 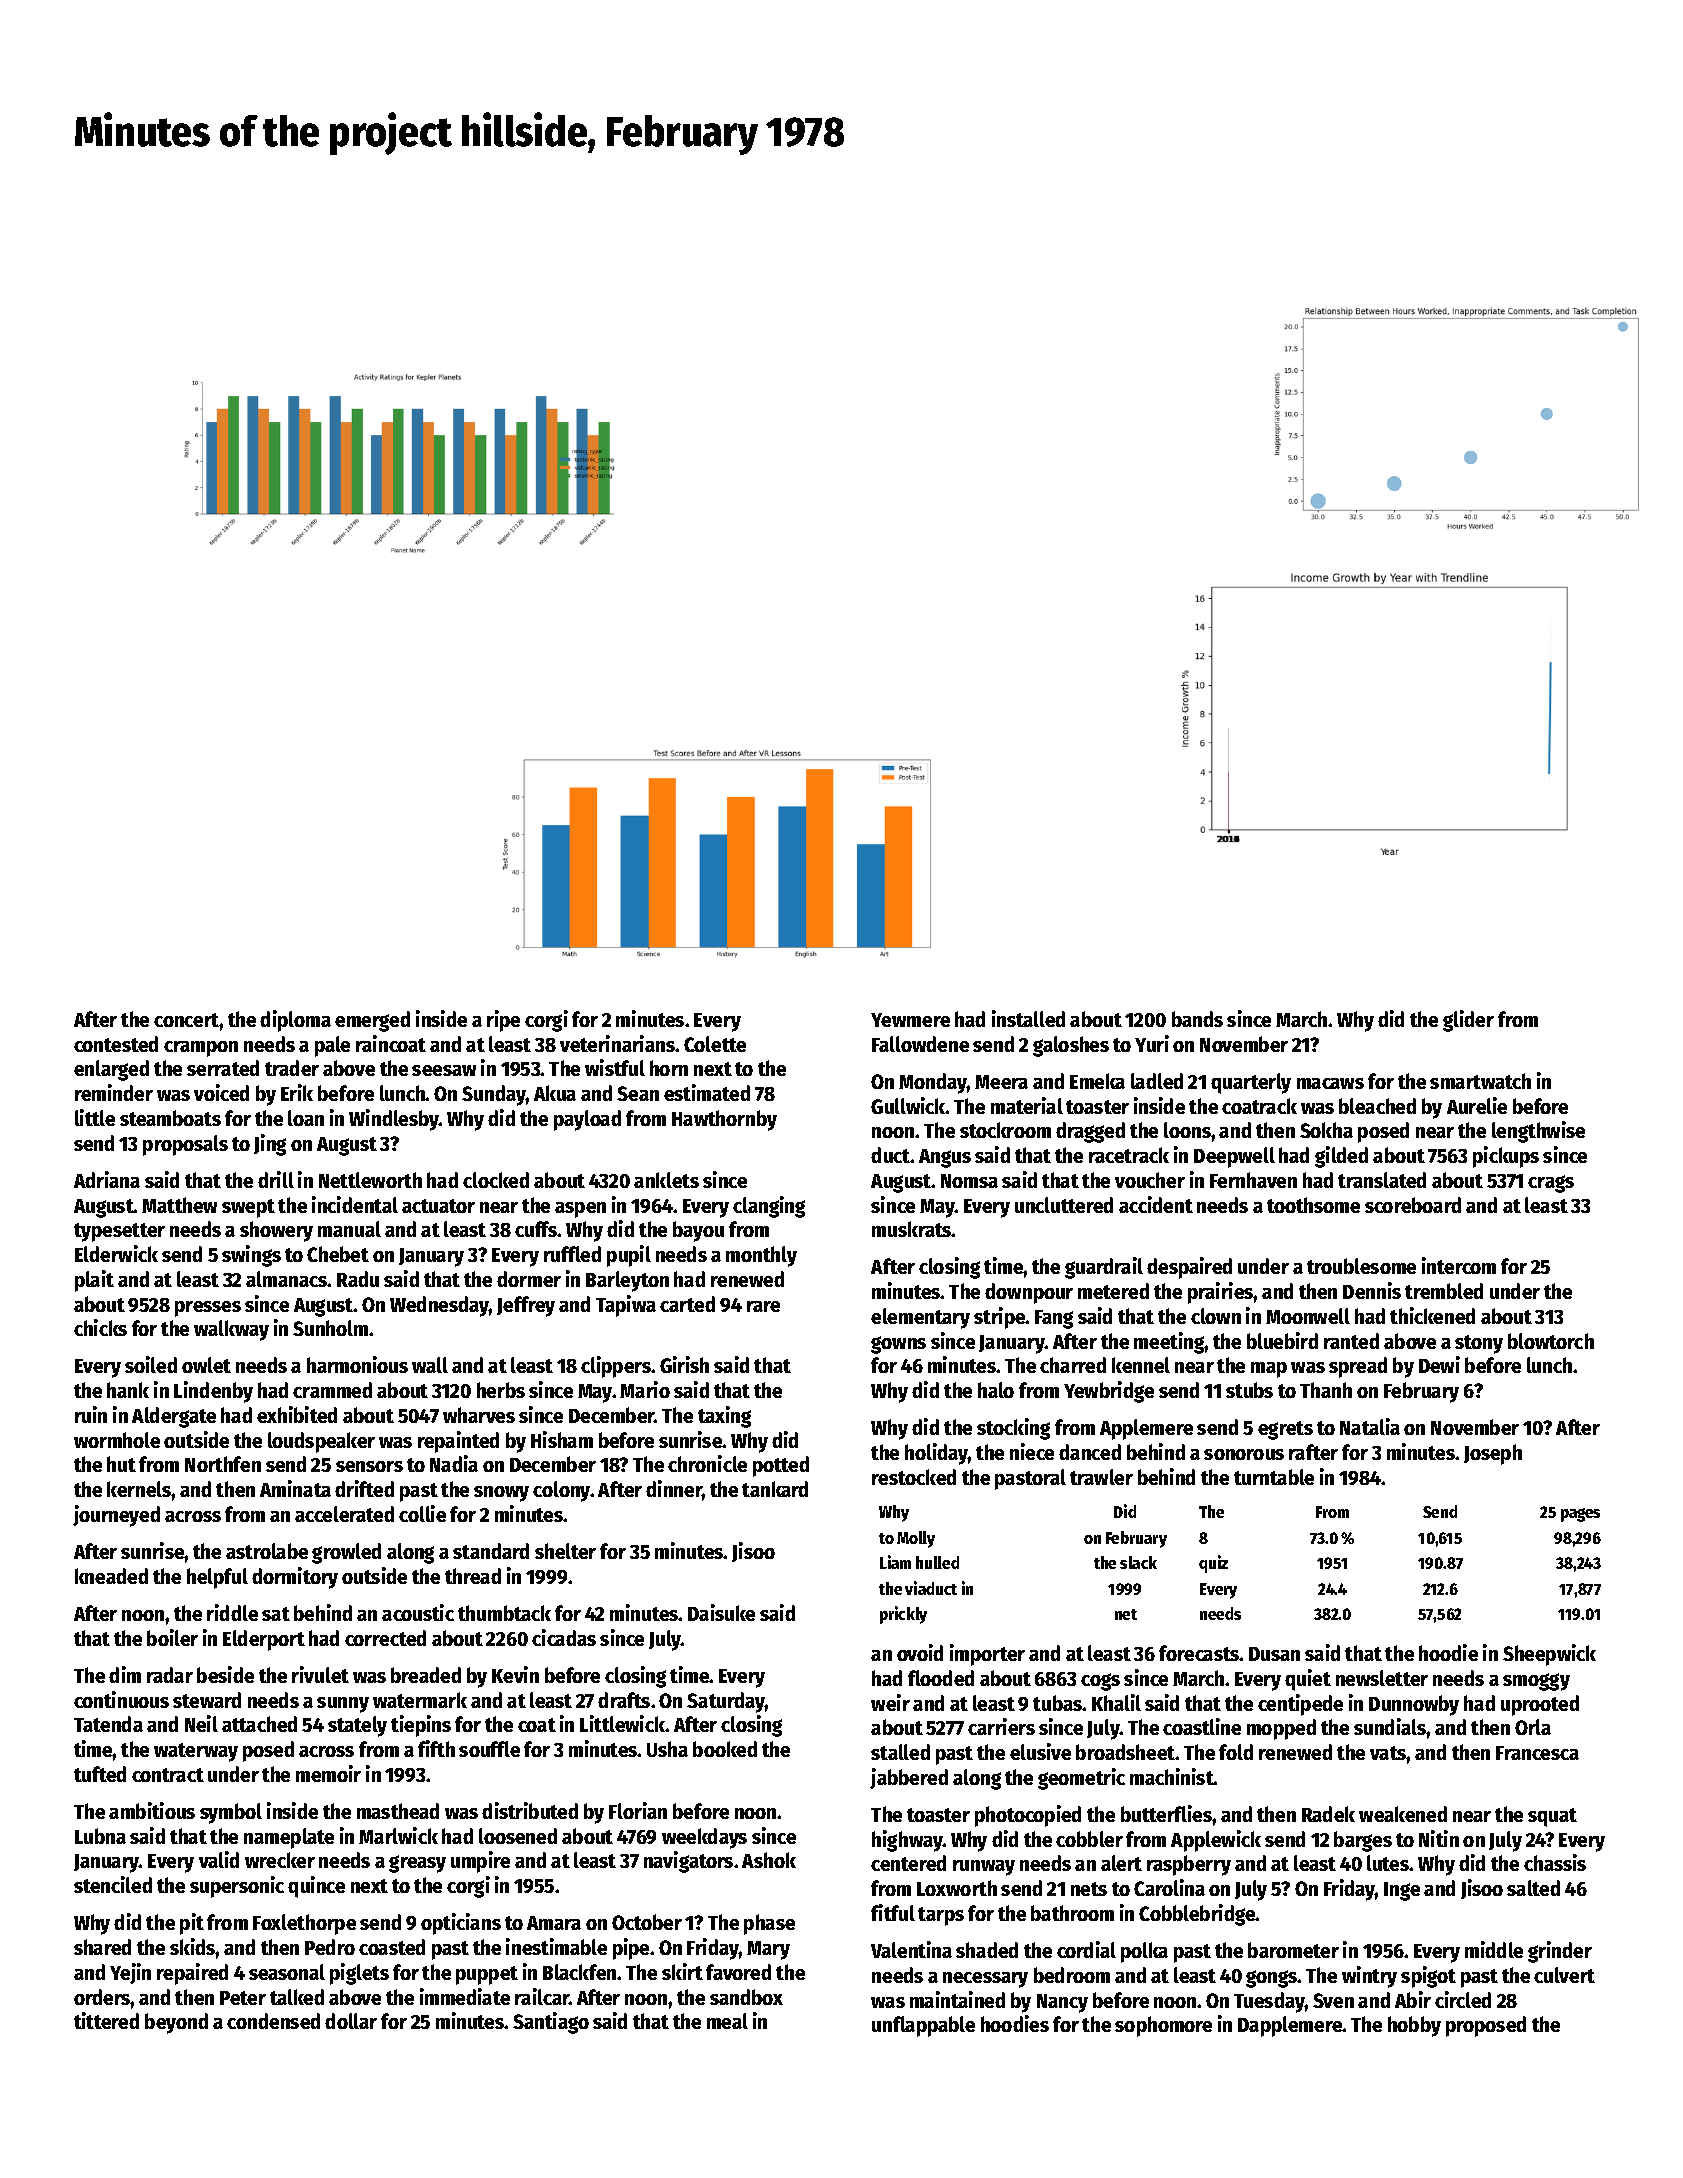 What do you see at coordinates (426, 1675) in the screenshot?
I see `breaded` at bounding box center [426, 1675].
